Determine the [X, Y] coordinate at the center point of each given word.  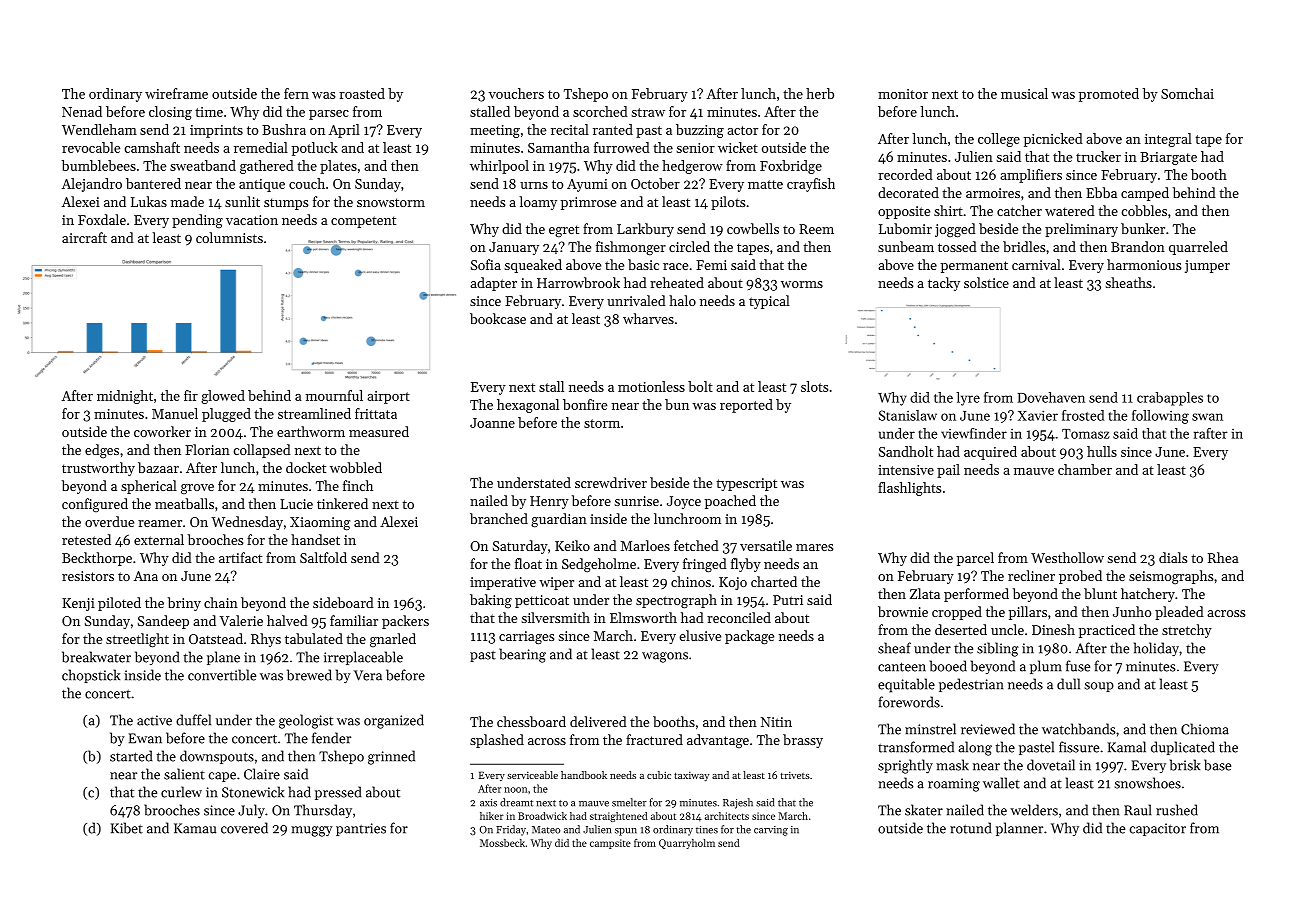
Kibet [127, 828]
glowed [223, 397]
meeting [495, 131]
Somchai [1187, 93]
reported [746, 406]
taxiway [691, 776]
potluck [315, 149]
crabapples [1170, 399]
